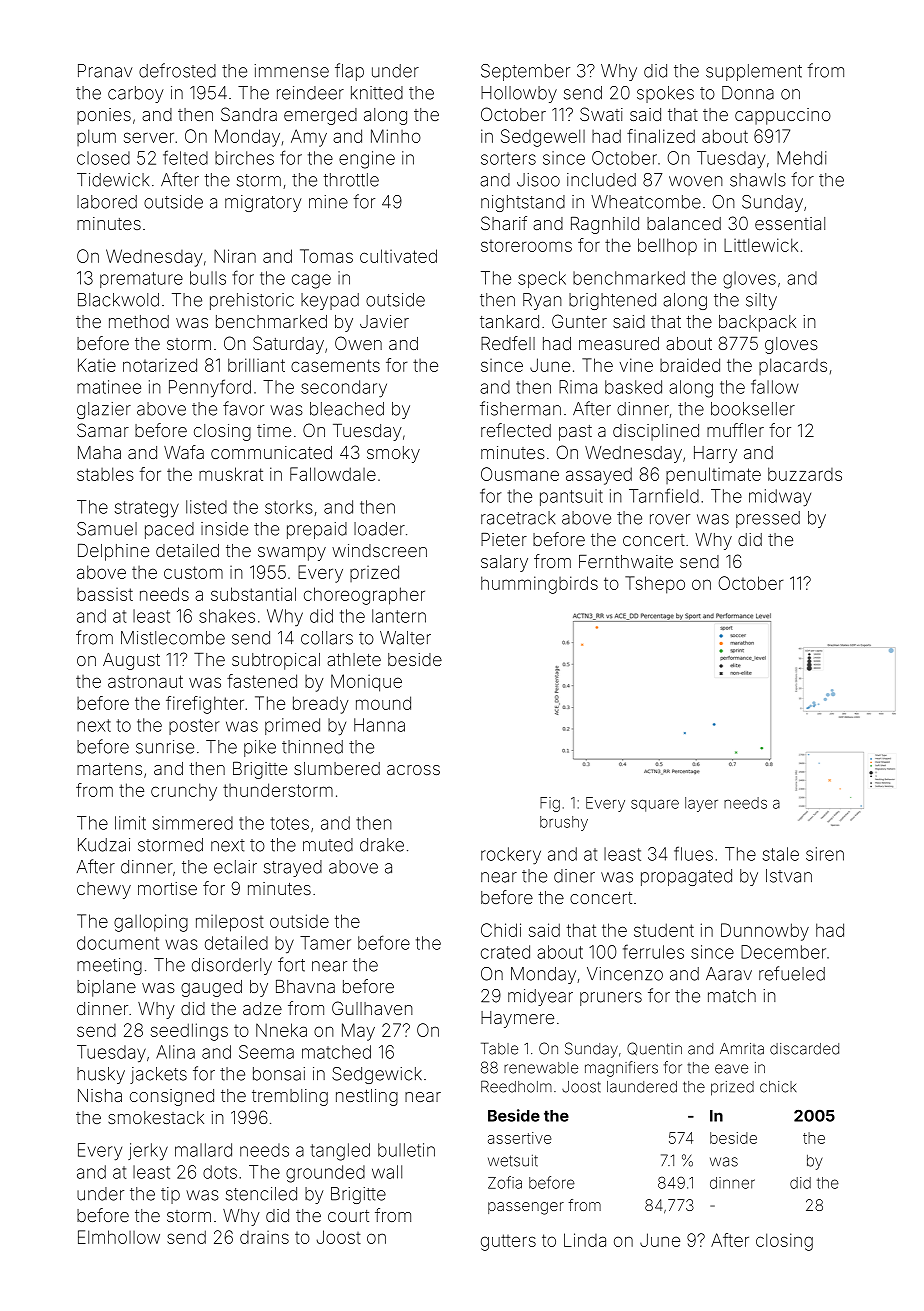  I want to click on fisherman, so click(520, 408).
